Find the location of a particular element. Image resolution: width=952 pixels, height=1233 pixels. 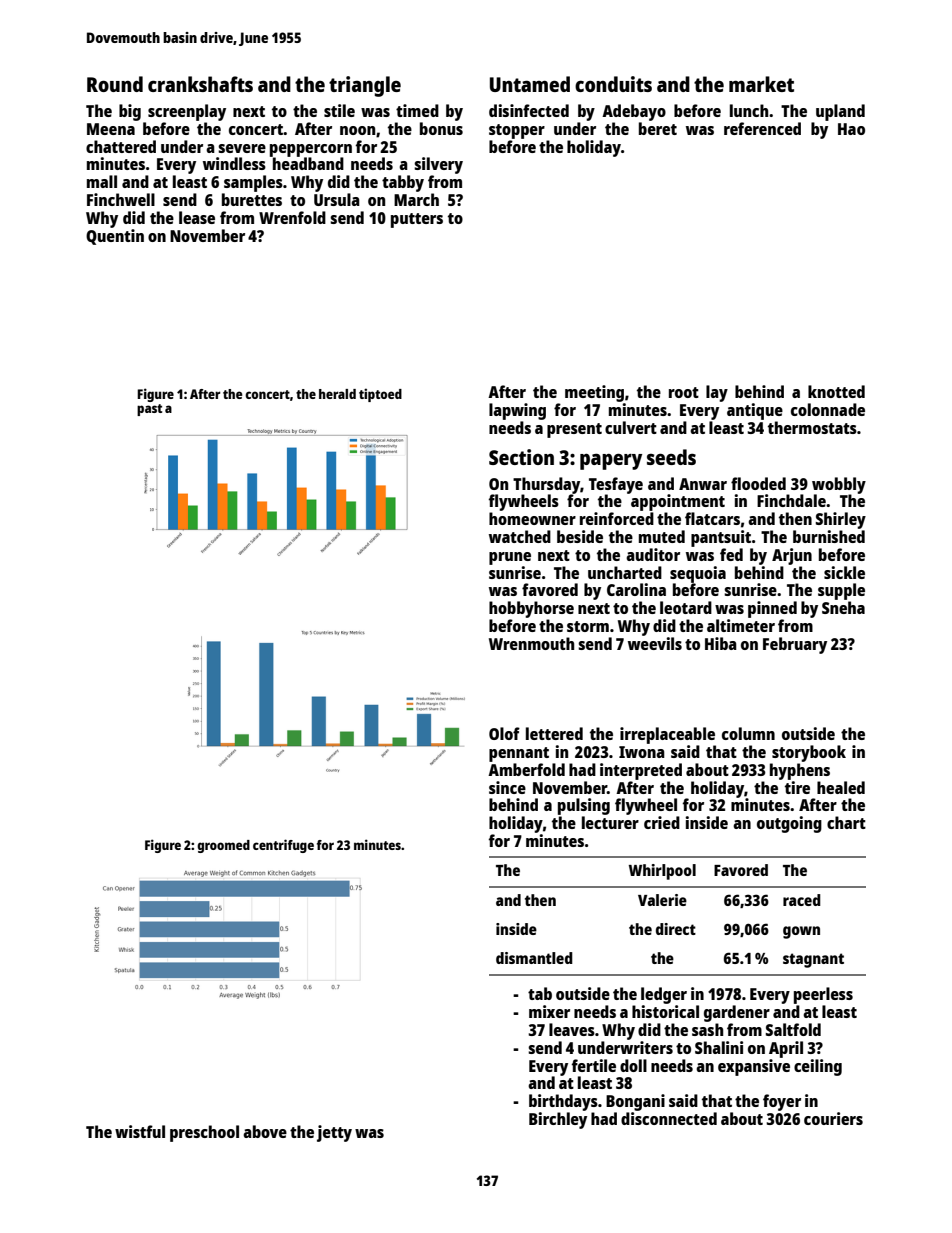

past is located at coordinates (149, 410).
